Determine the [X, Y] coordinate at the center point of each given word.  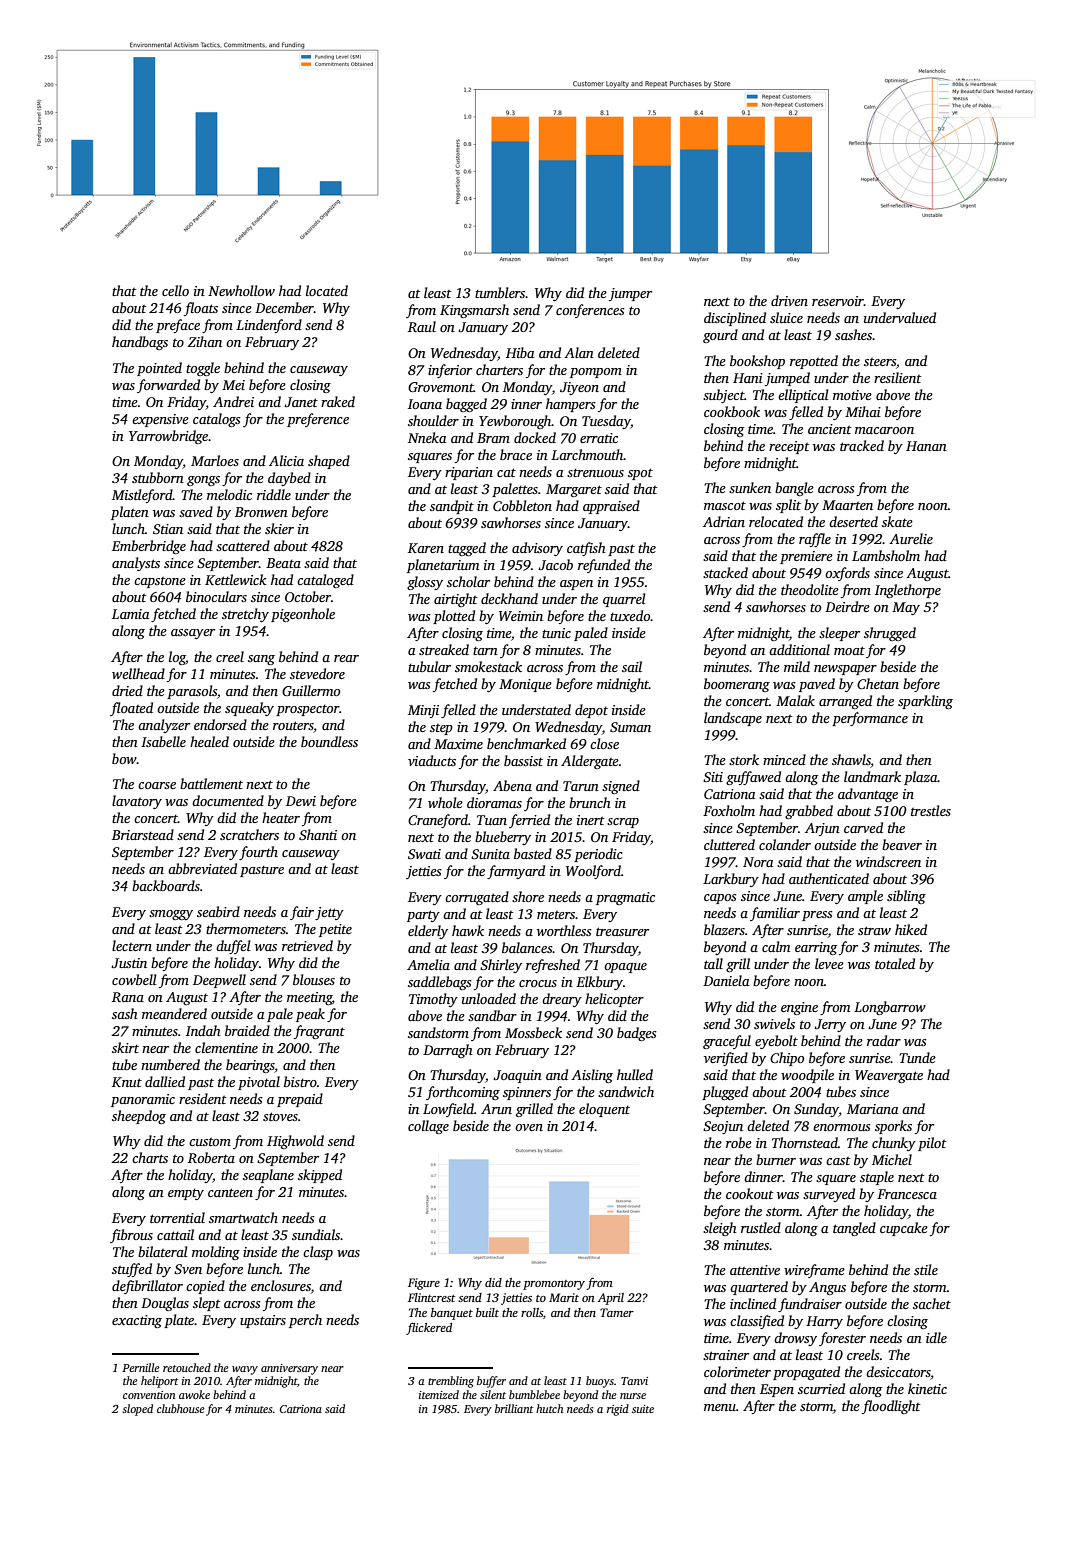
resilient [897, 377]
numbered [170, 1064]
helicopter [614, 1000]
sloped [137, 1410]
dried [127, 690]
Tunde [917, 1057]
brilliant [514, 1408]
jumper [630, 294]
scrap [623, 823]
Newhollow [241, 290]
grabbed [809, 812]
